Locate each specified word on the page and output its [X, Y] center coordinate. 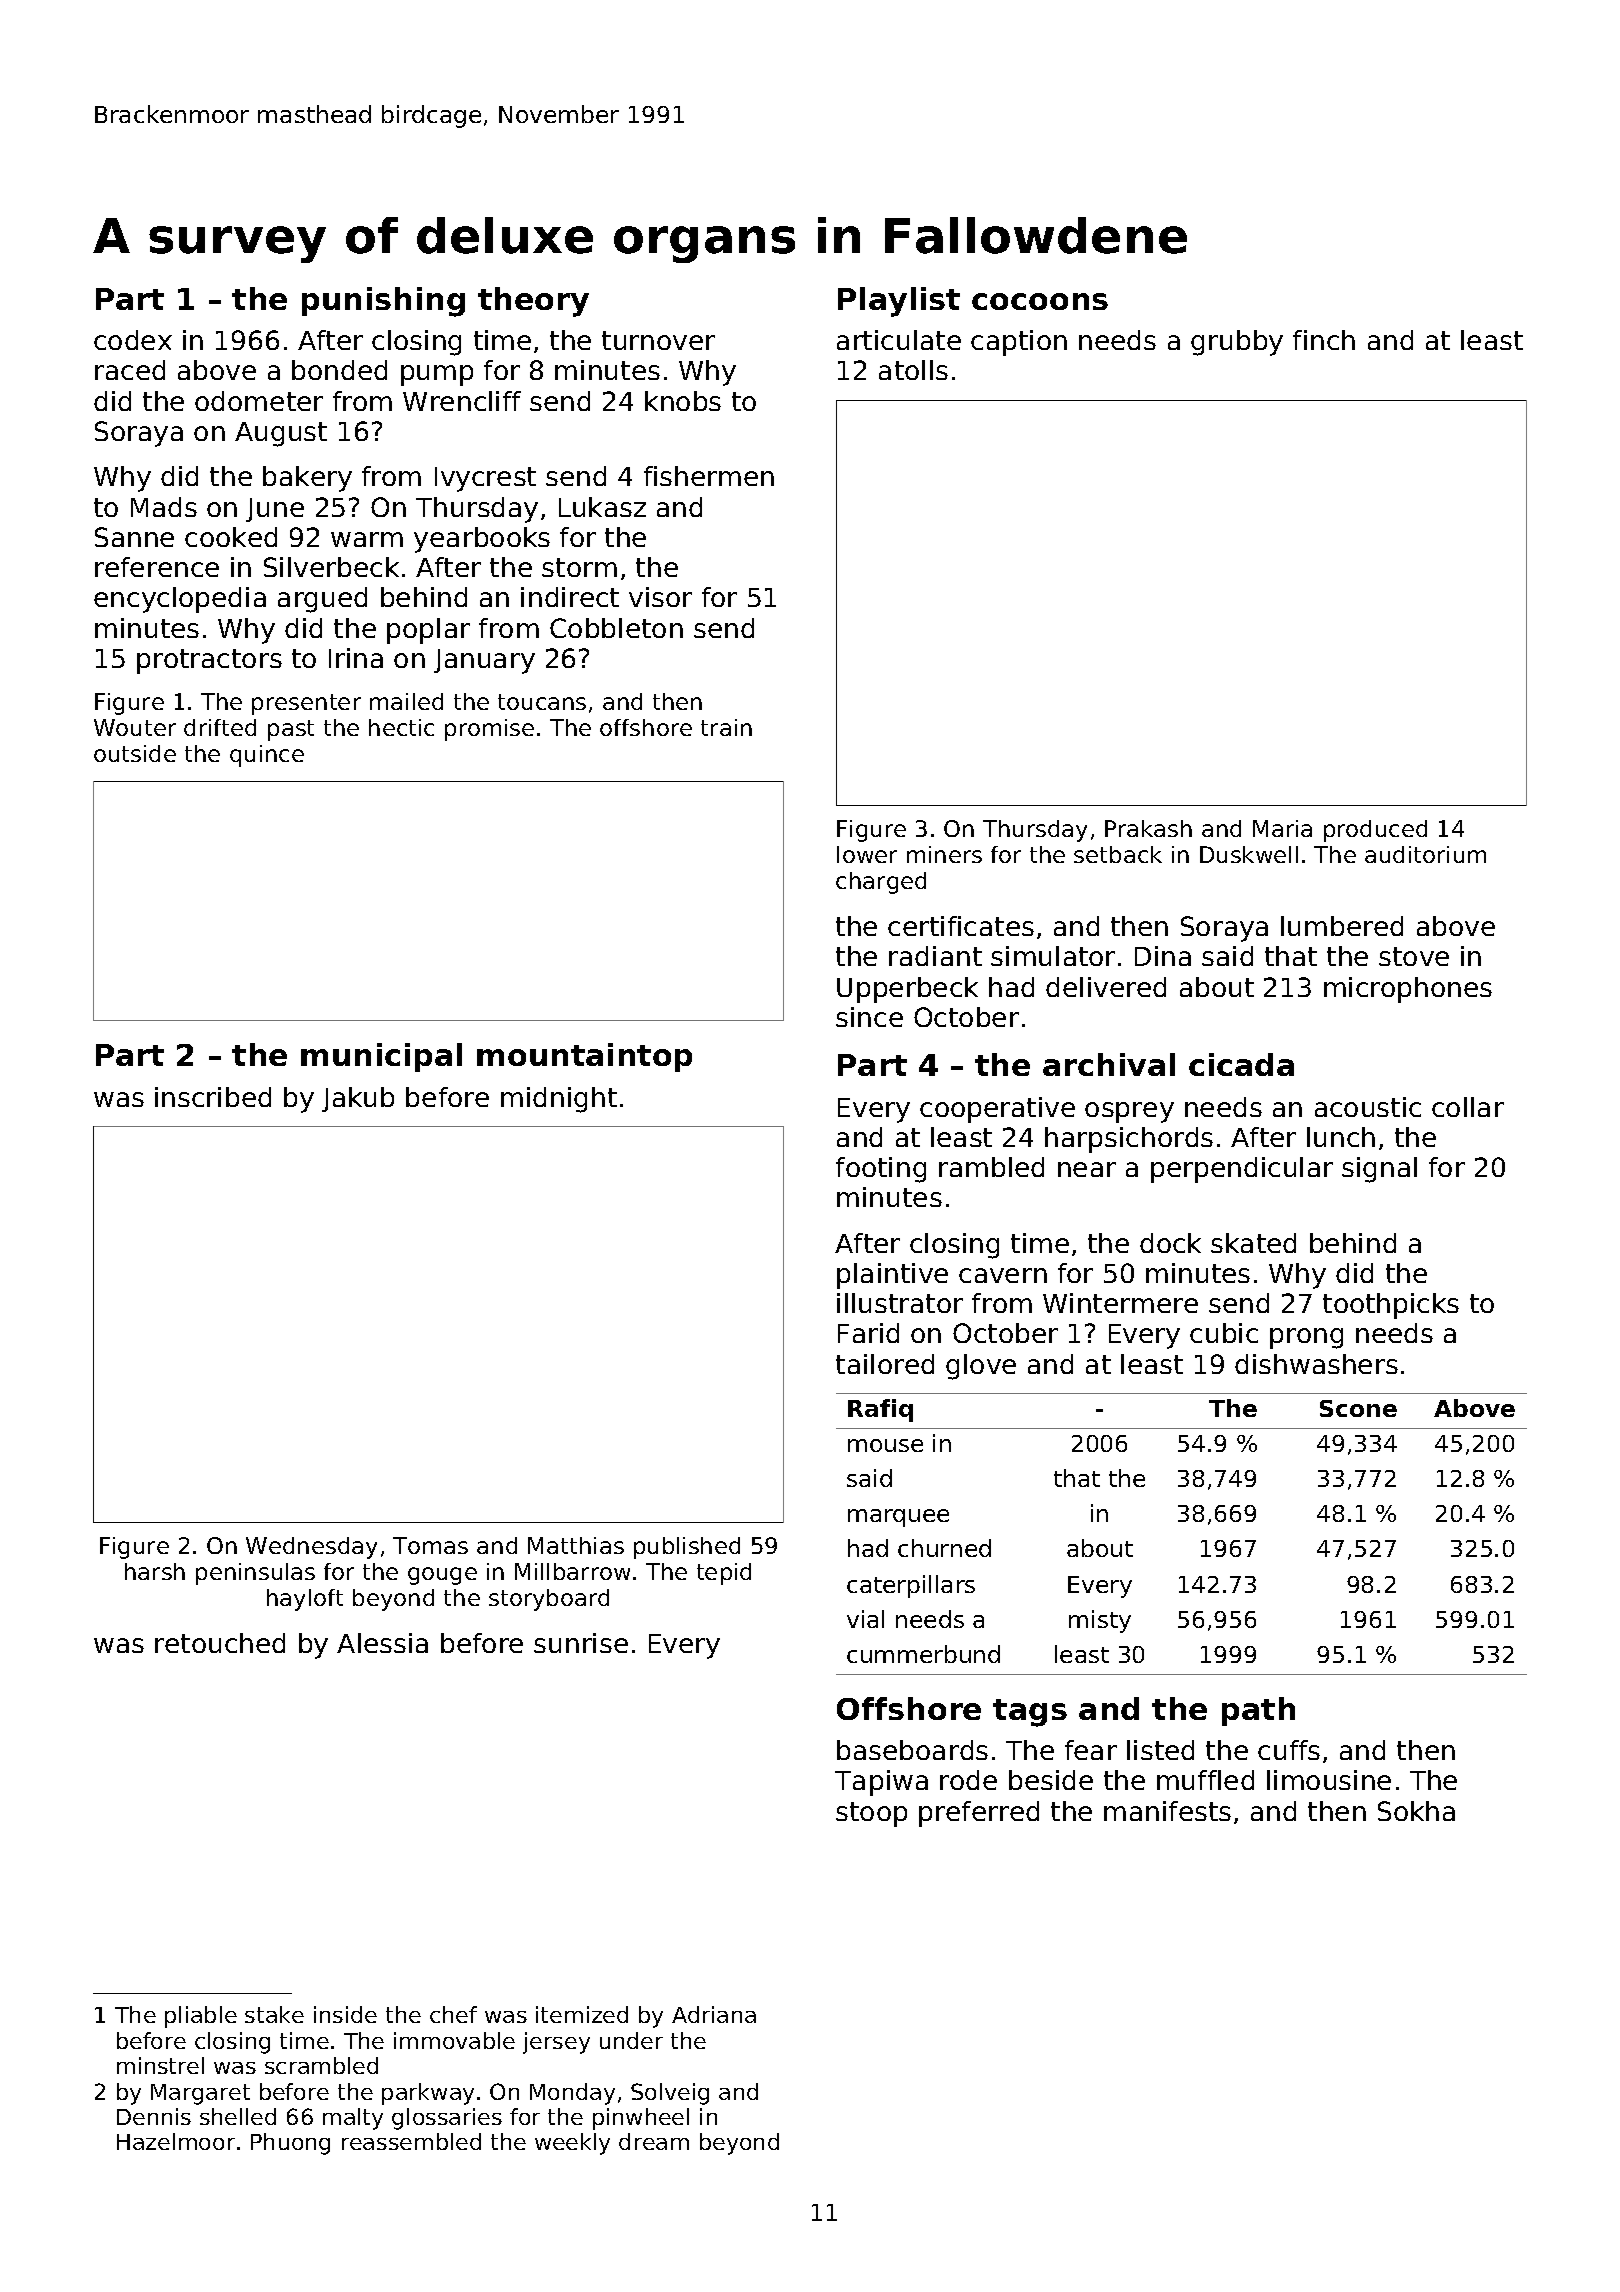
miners [944, 854]
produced [1375, 831]
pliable [201, 2017]
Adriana [714, 2014]
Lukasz [602, 507]
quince [267, 756]
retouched [220, 1643]
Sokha [1416, 1811]
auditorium [1425, 854]
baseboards [912, 1750]
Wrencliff [462, 401]
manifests [1167, 1811]
